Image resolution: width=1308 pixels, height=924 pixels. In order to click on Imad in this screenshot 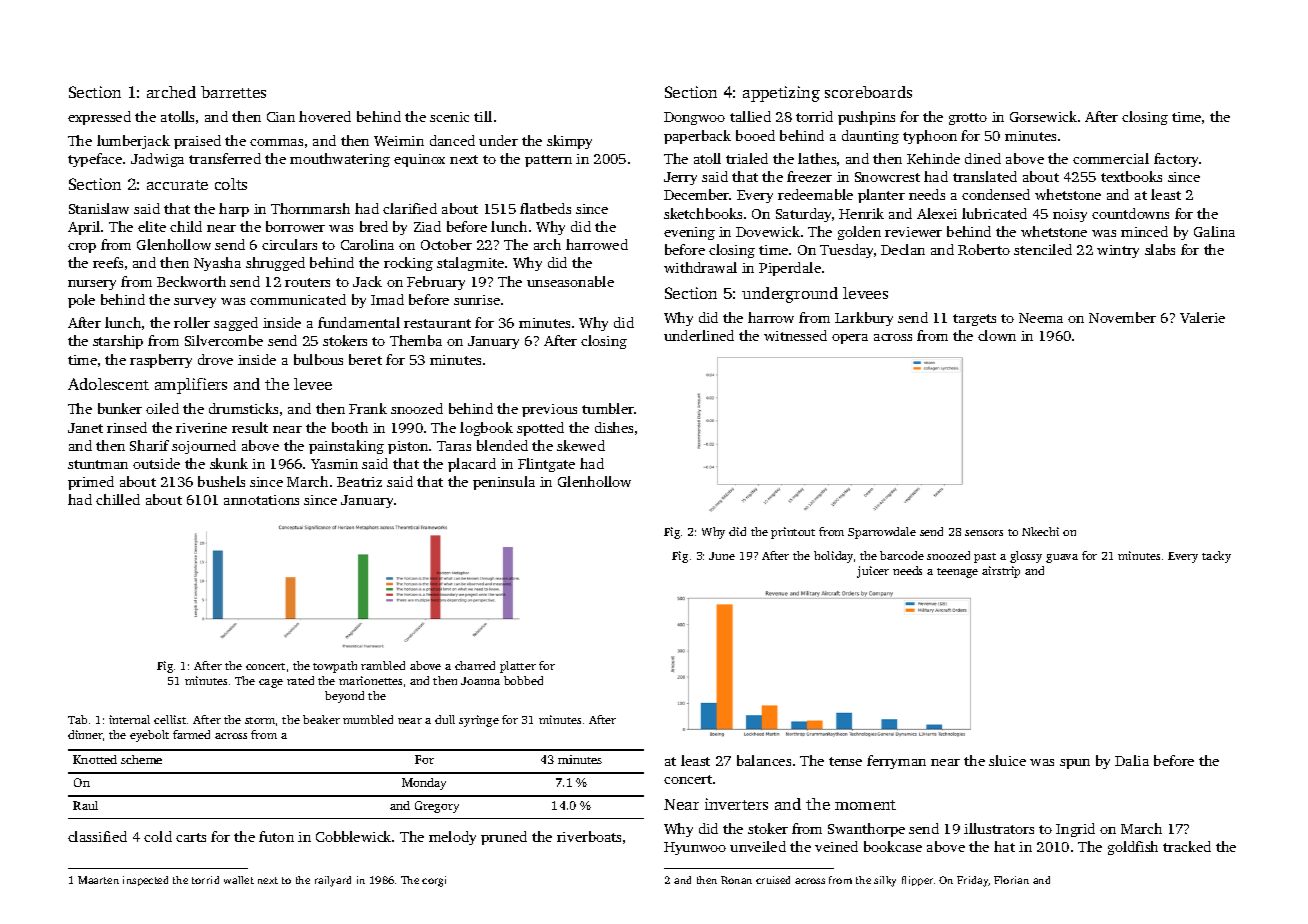, I will do `click(387, 299)`.
